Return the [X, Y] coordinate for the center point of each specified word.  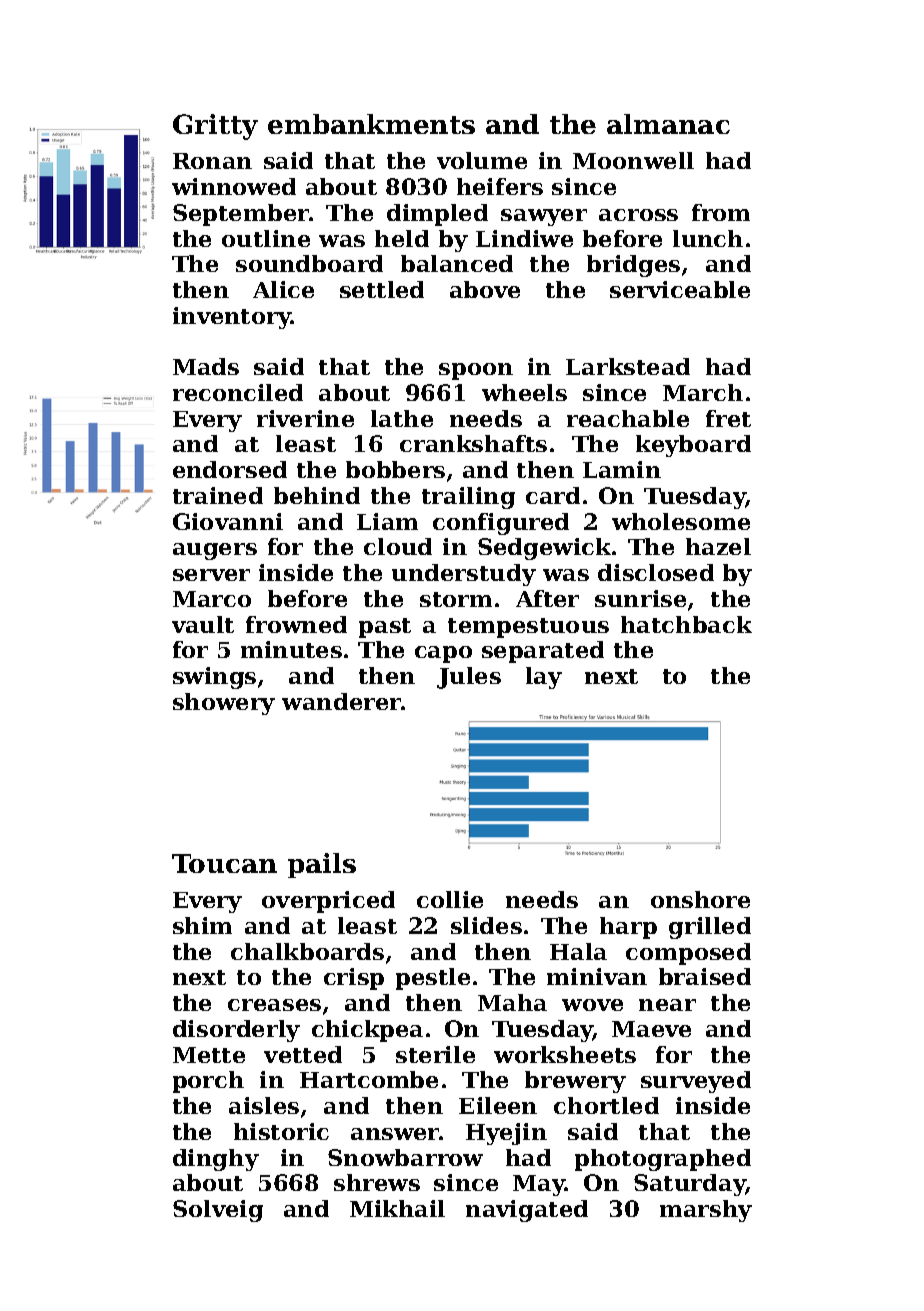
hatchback [686, 624]
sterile [435, 1054]
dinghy [216, 1160]
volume [482, 160]
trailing [468, 498]
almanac [668, 124]
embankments [371, 124]
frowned [296, 624]
